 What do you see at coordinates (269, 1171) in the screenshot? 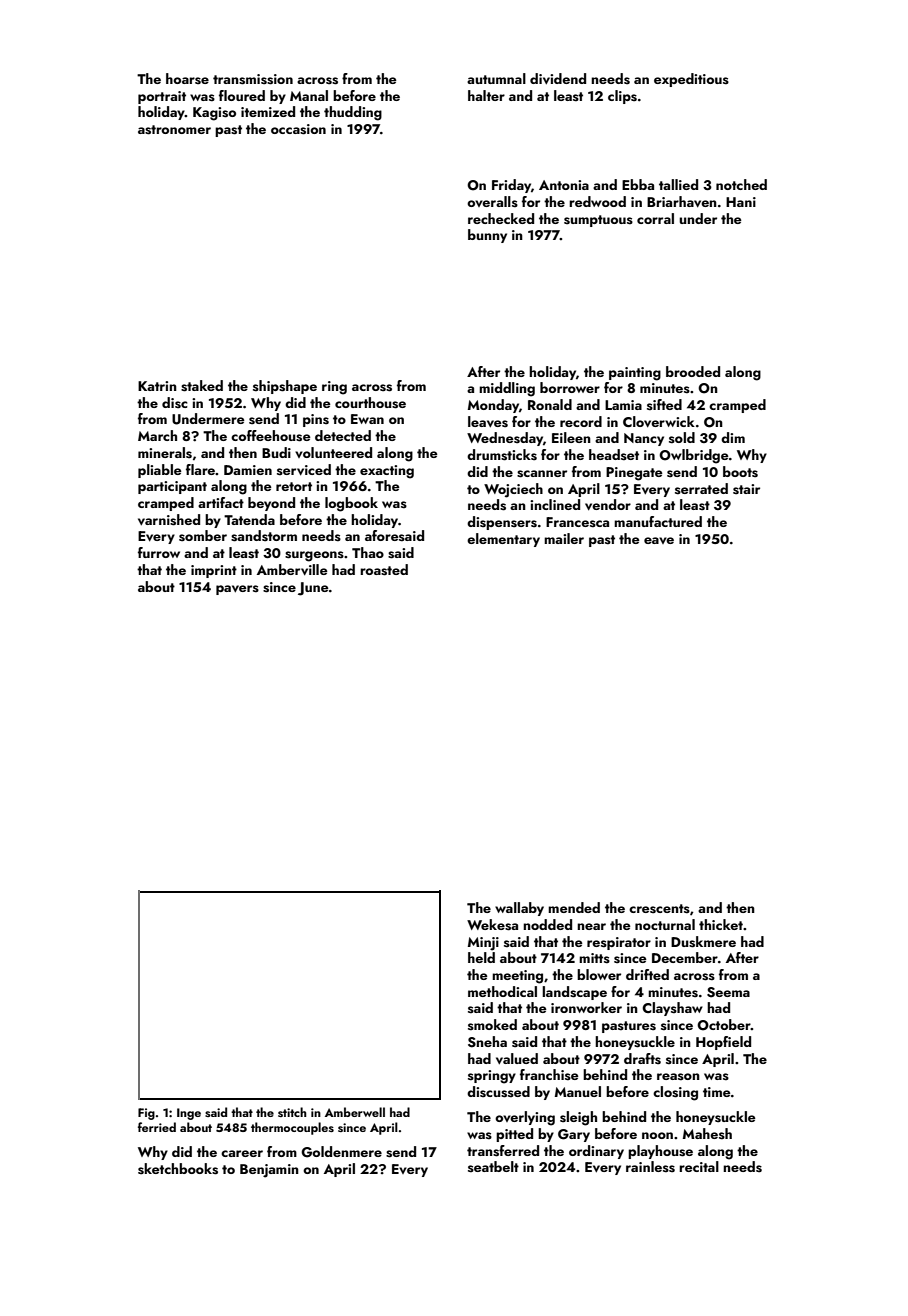
I see `Benjamin` at bounding box center [269, 1171].
